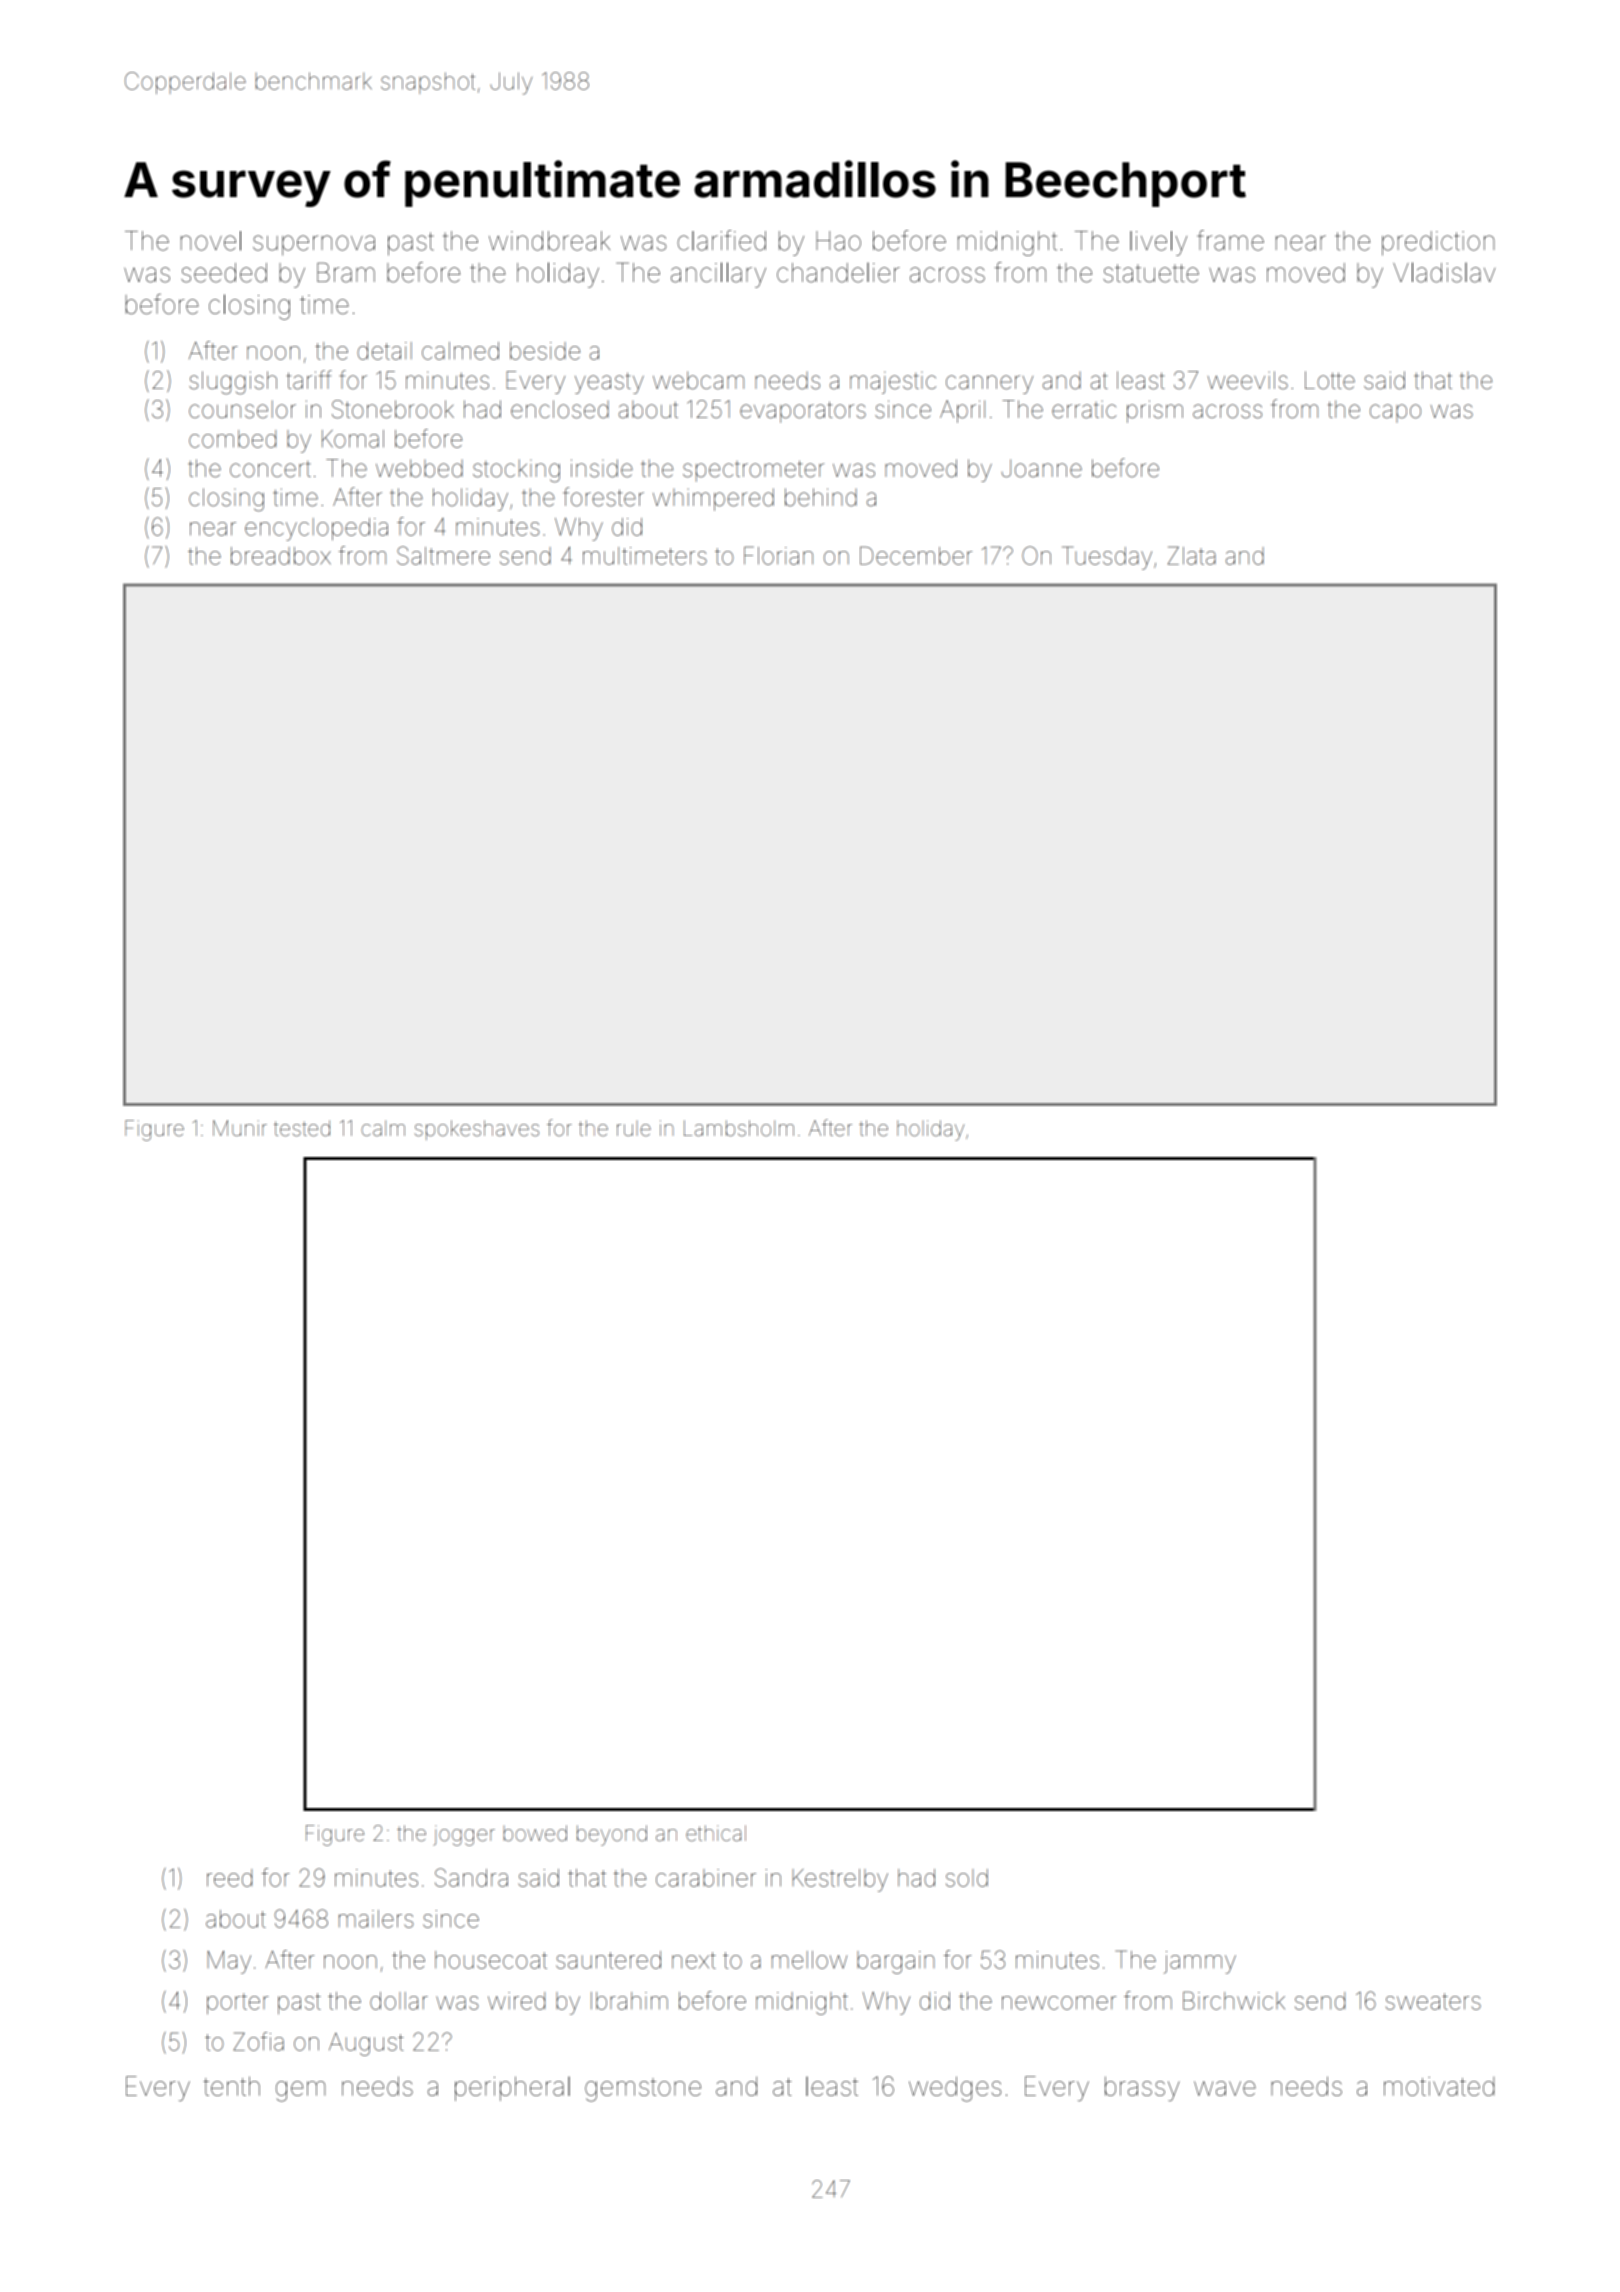  Describe the element at coordinates (240, 1128) in the image. I see `Munir` at that location.
